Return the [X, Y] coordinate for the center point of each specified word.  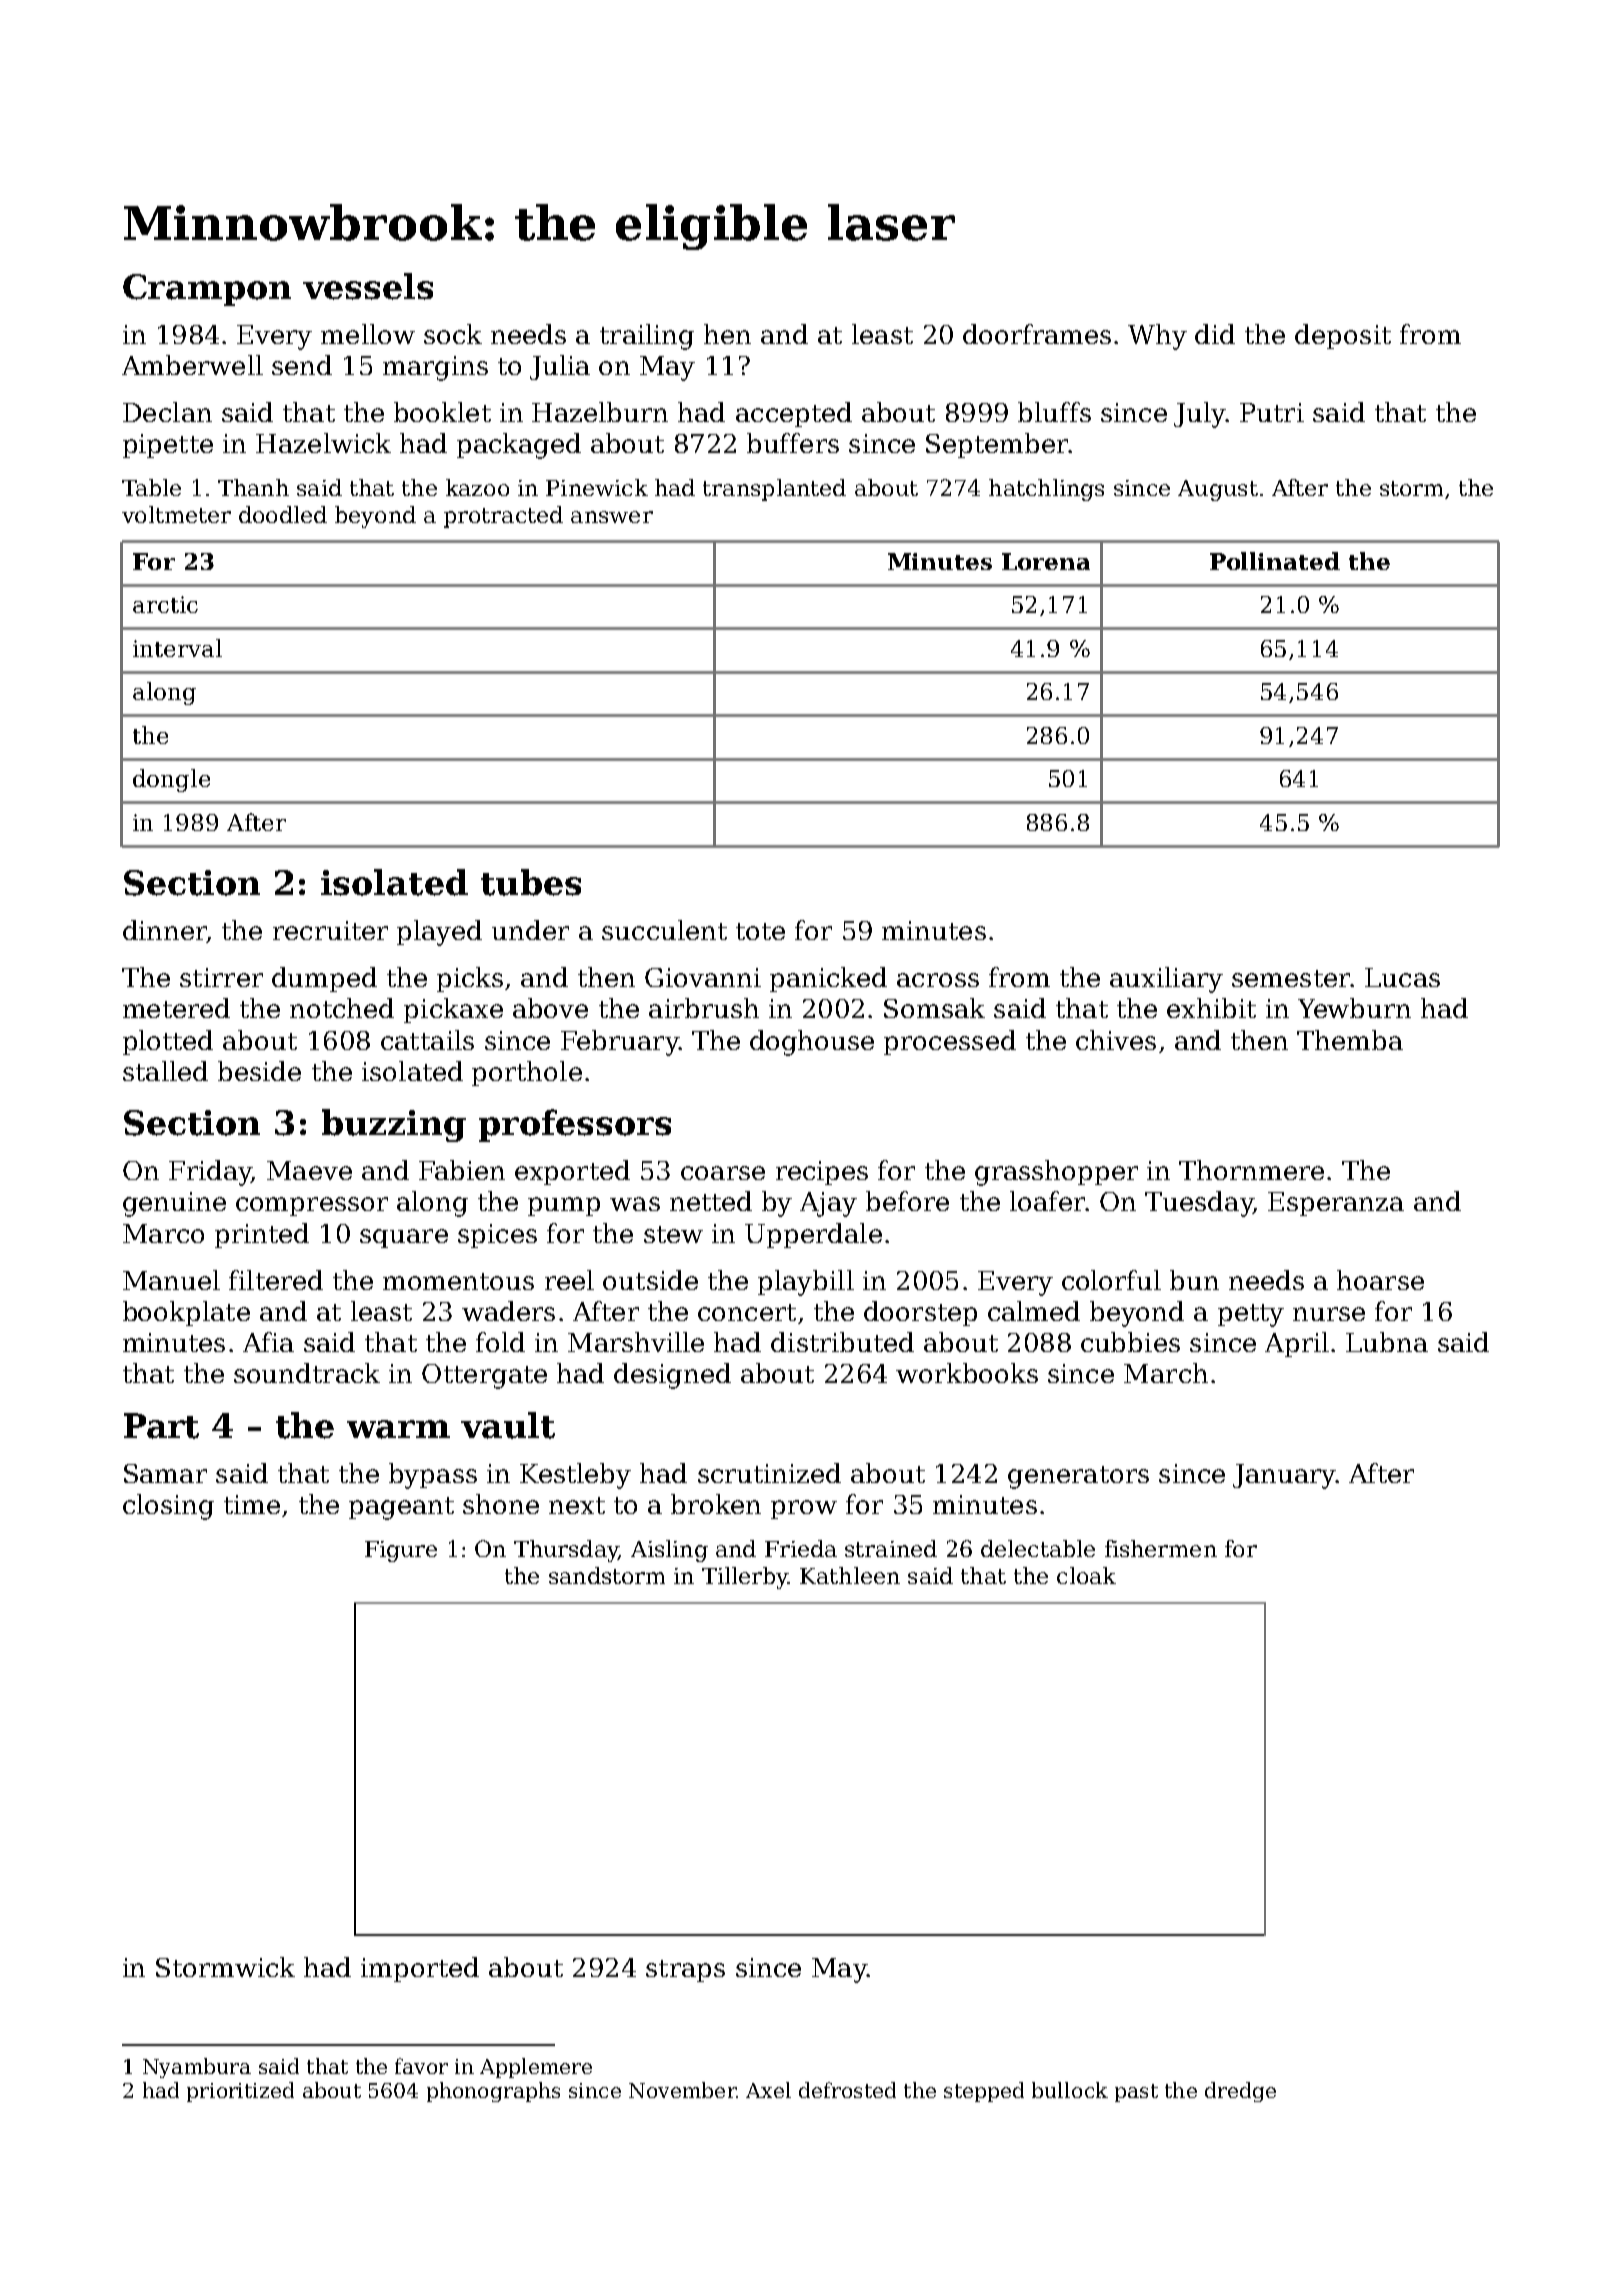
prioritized [240, 2092]
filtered [276, 1280]
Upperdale [813, 1235]
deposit [1343, 336]
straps [685, 1971]
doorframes [1037, 334]
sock [453, 334]
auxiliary [1166, 980]
